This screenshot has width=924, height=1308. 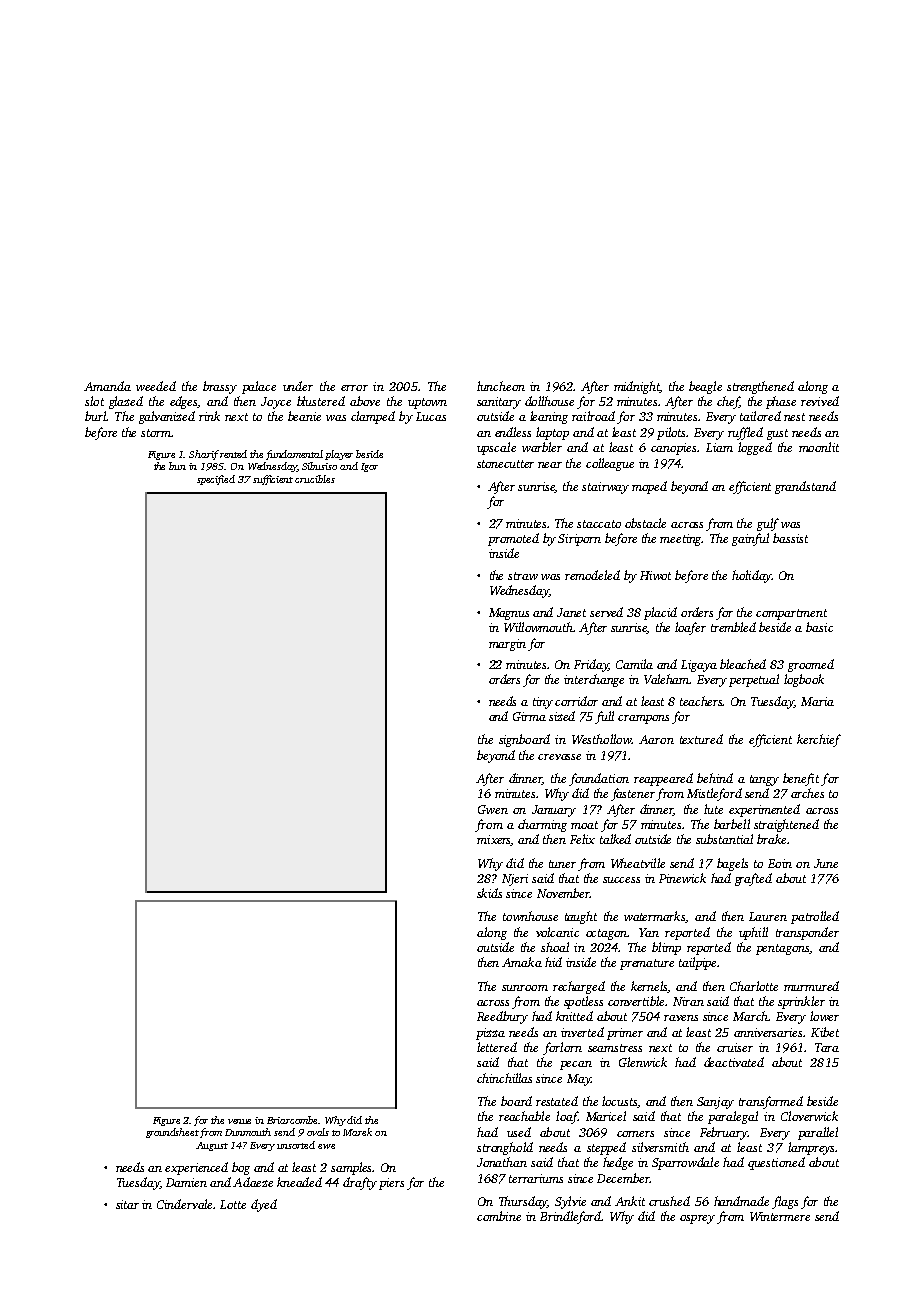 I want to click on Amanda, so click(x=107, y=386).
